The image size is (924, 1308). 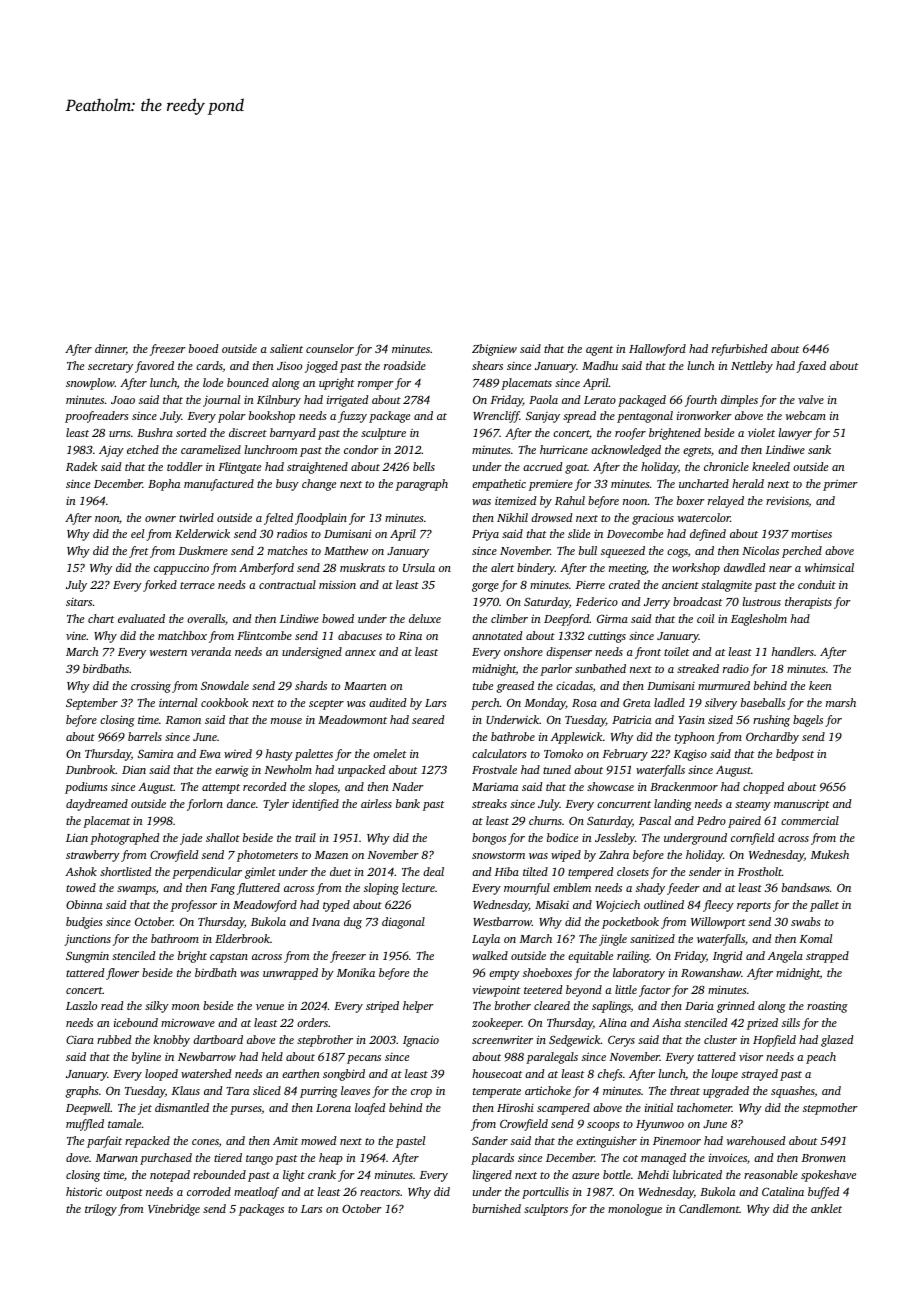 I want to click on audited, so click(x=387, y=702).
